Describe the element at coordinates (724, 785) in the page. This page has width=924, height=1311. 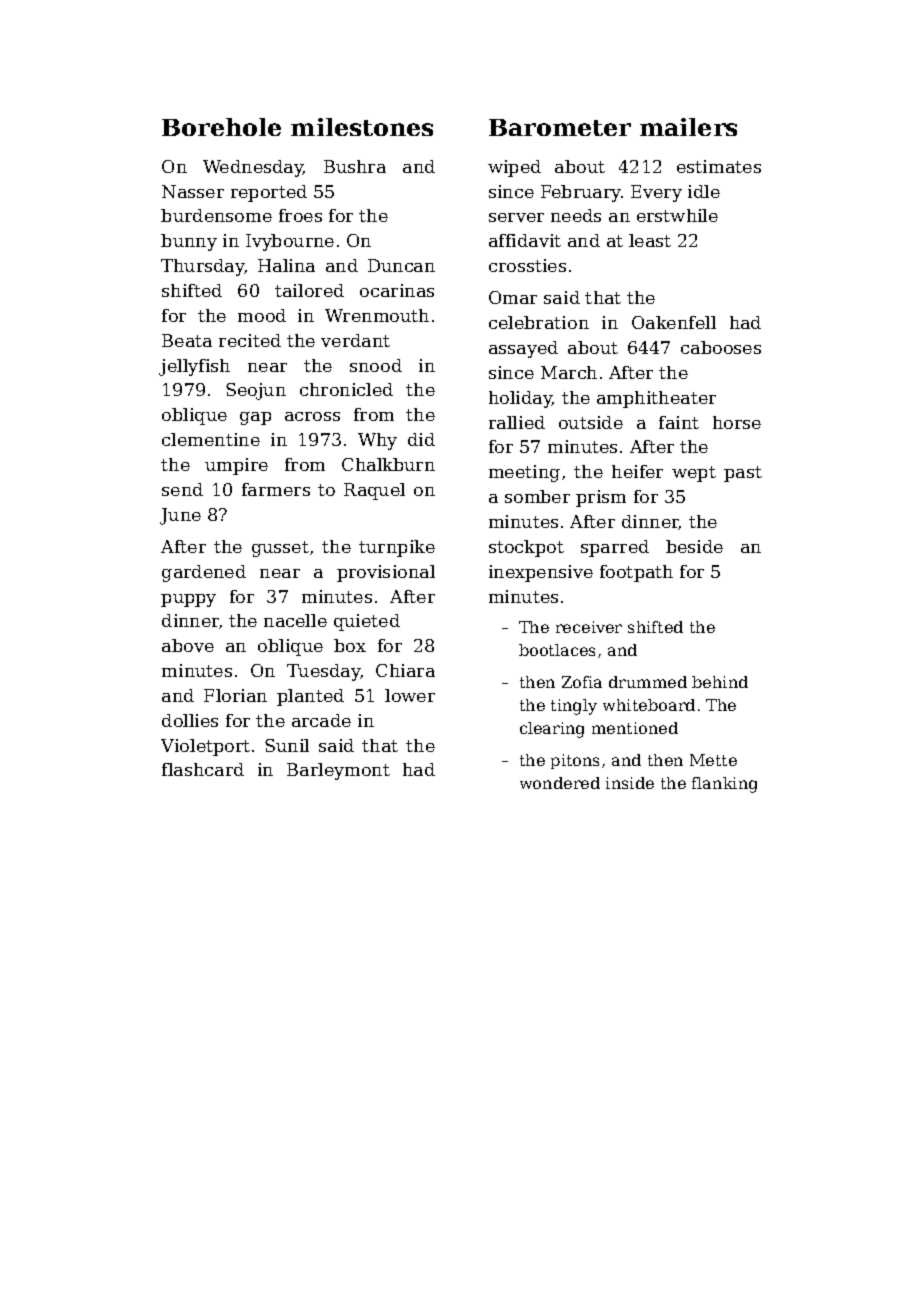
I see `flanking` at that location.
